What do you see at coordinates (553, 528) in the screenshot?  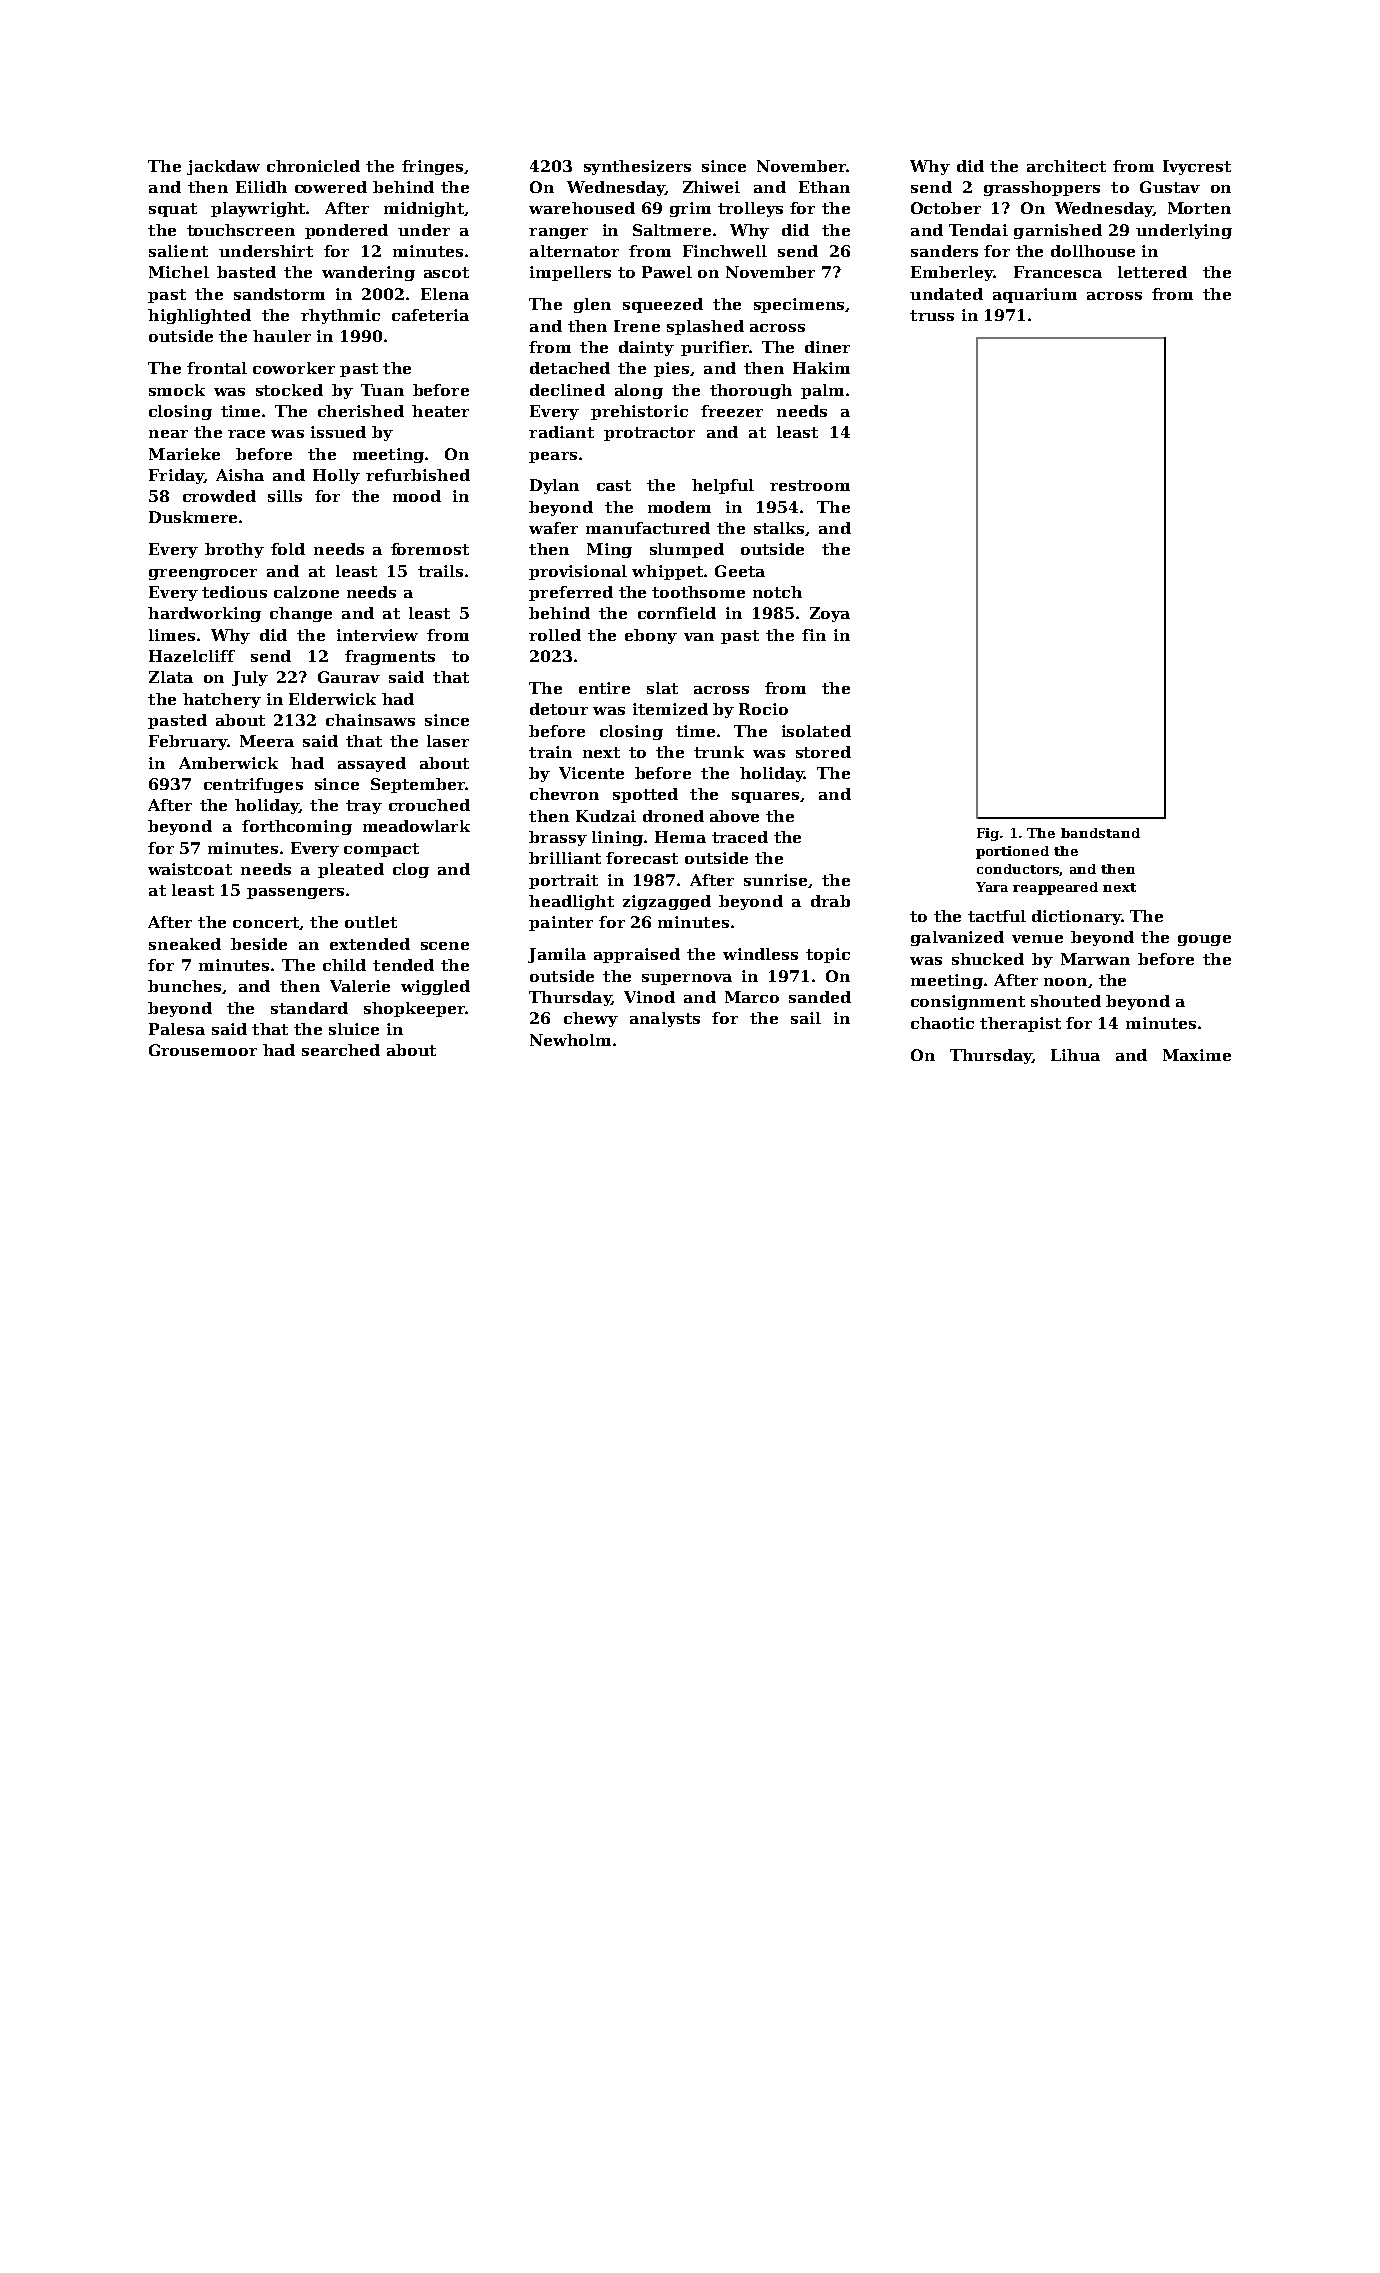 I see `wafer` at bounding box center [553, 528].
